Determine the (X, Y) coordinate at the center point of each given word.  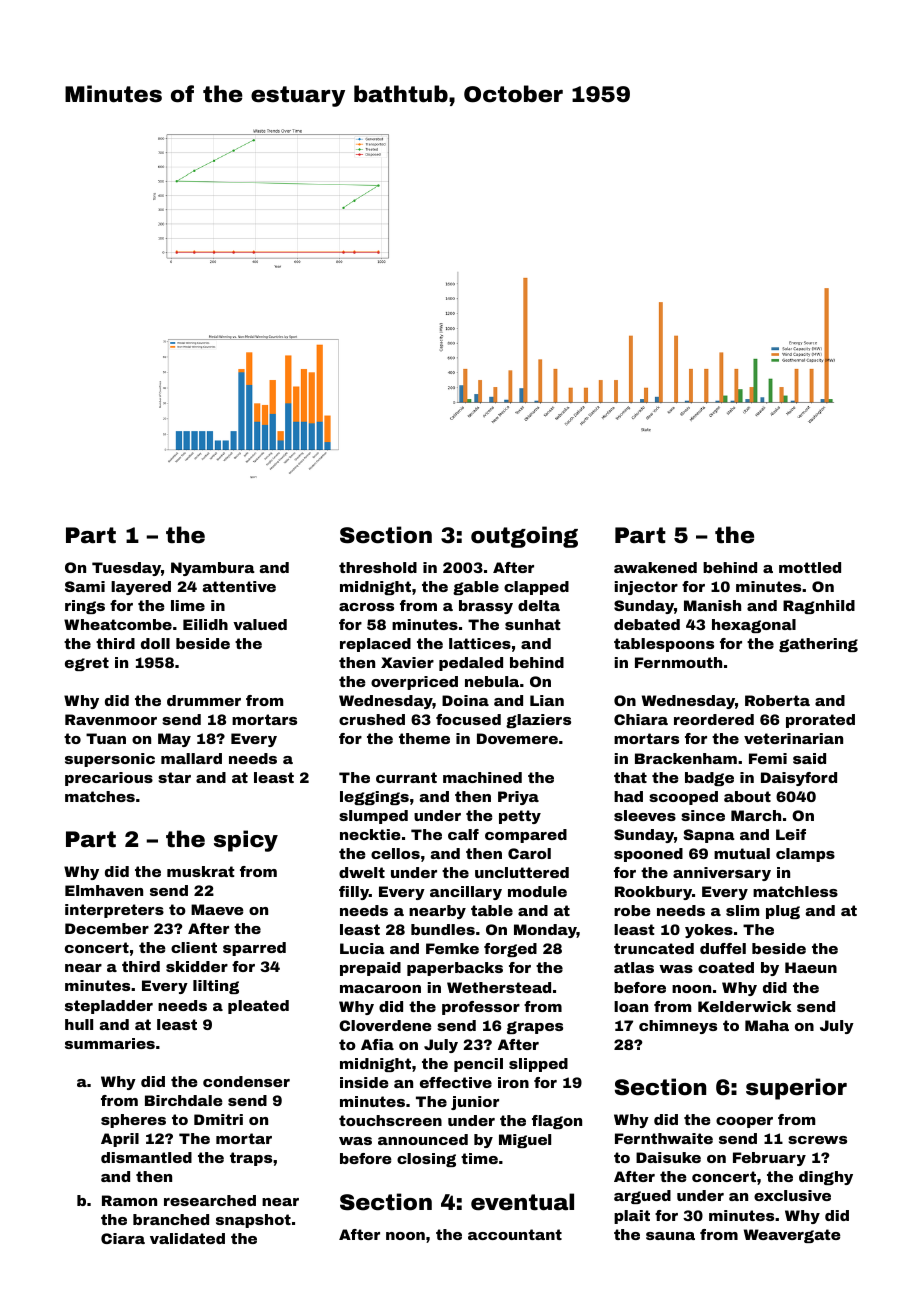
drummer (204, 700)
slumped (373, 817)
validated (187, 1238)
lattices (480, 643)
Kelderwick (744, 1006)
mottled (810, 567)
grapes (535, 1027)
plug (783, 912)
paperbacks (455, 969)
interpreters (114, 911)
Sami (85, 586)
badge (709, 779)
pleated (258, 1007)
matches (100, 796)
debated (647, 624)
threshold (378, 567)
